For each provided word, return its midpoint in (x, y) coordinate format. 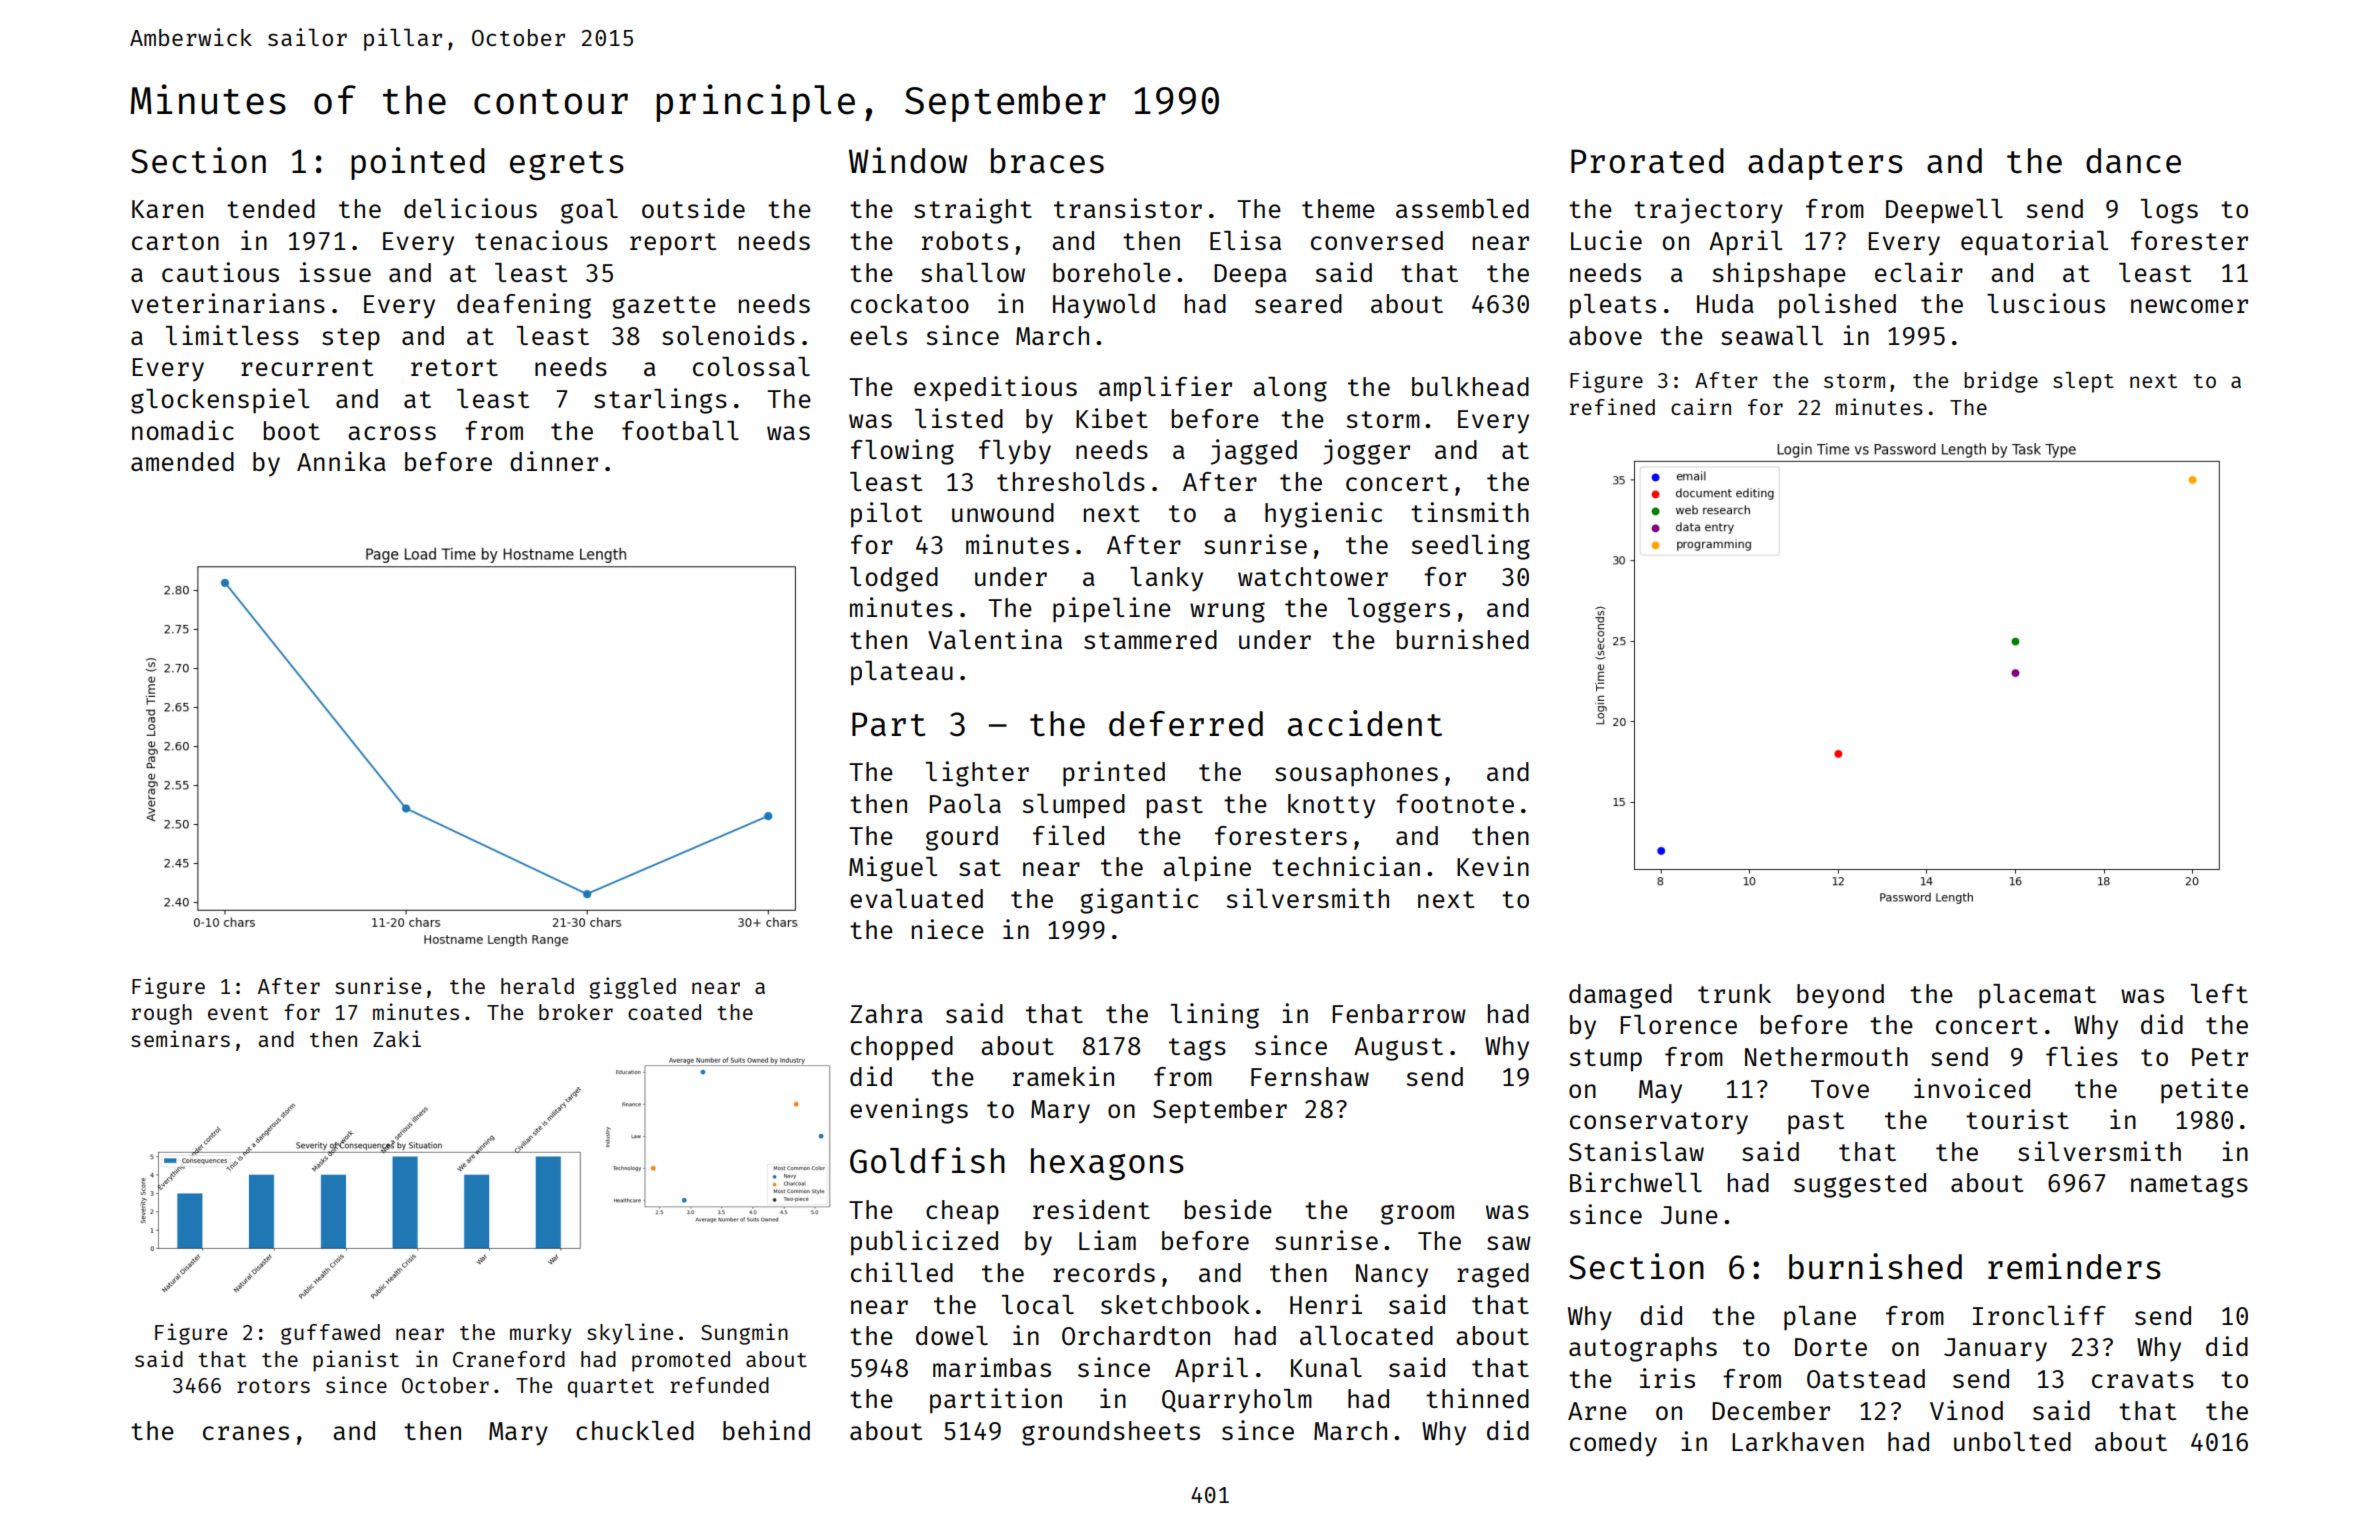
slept (2083, 382)
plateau (902, 673)
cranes (246, 1433)
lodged (894, 579)
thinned (1477, 1398)
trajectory (1708, 211)
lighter (977, 774)
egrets (567, 166)
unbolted (2012, 1441)
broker (576, 1012)
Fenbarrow (1399, 1013)
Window (908, 160)
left (2219, 993)
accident (1365, 723)
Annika (341, 461)
